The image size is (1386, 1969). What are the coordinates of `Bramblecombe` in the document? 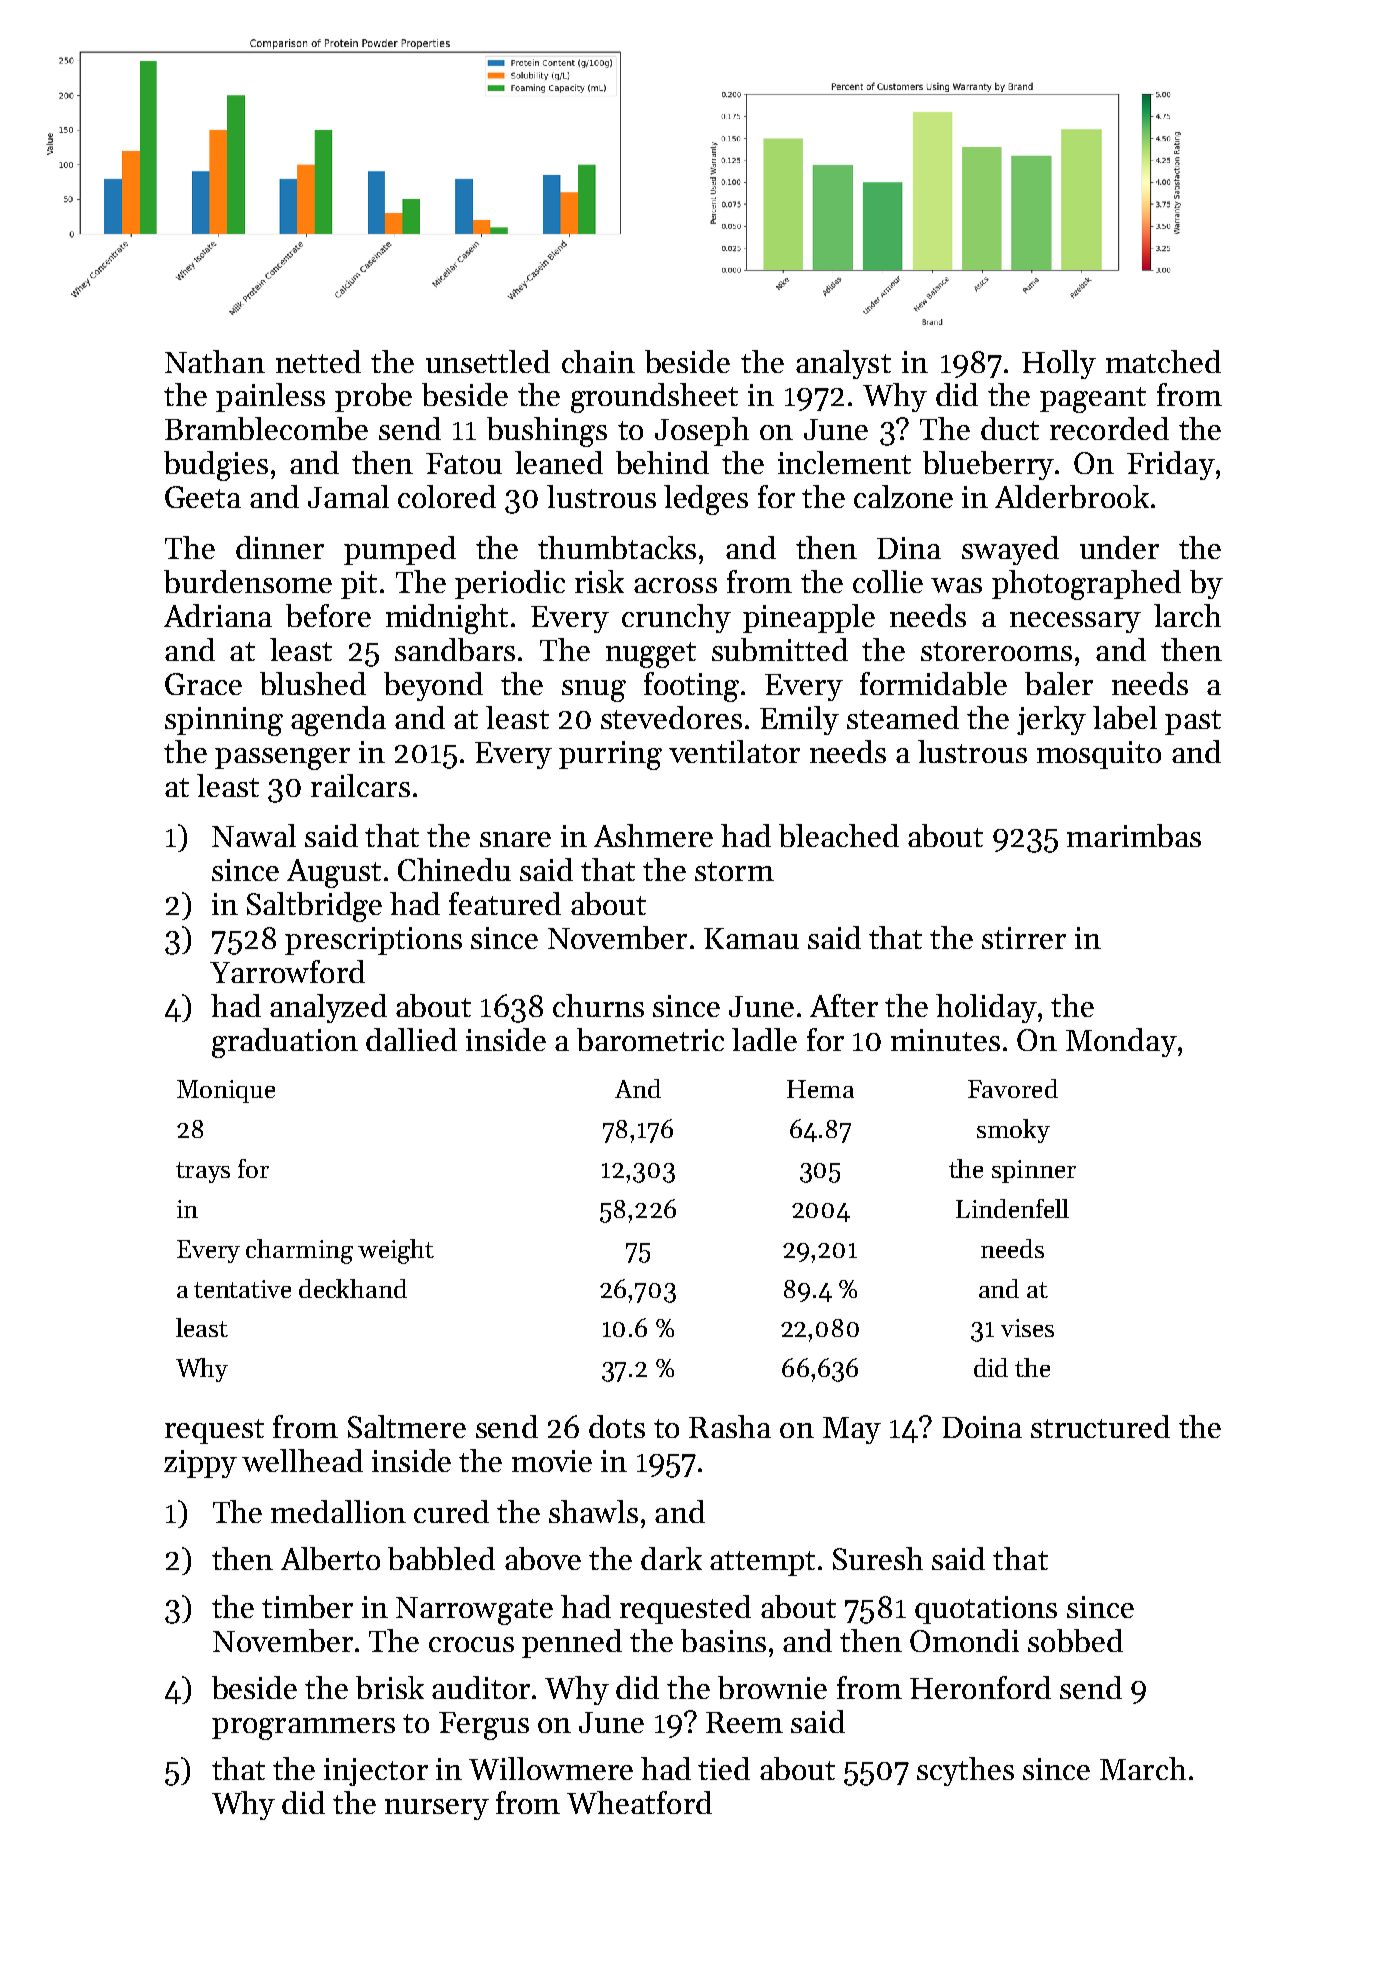 It's located at (266, 428).
